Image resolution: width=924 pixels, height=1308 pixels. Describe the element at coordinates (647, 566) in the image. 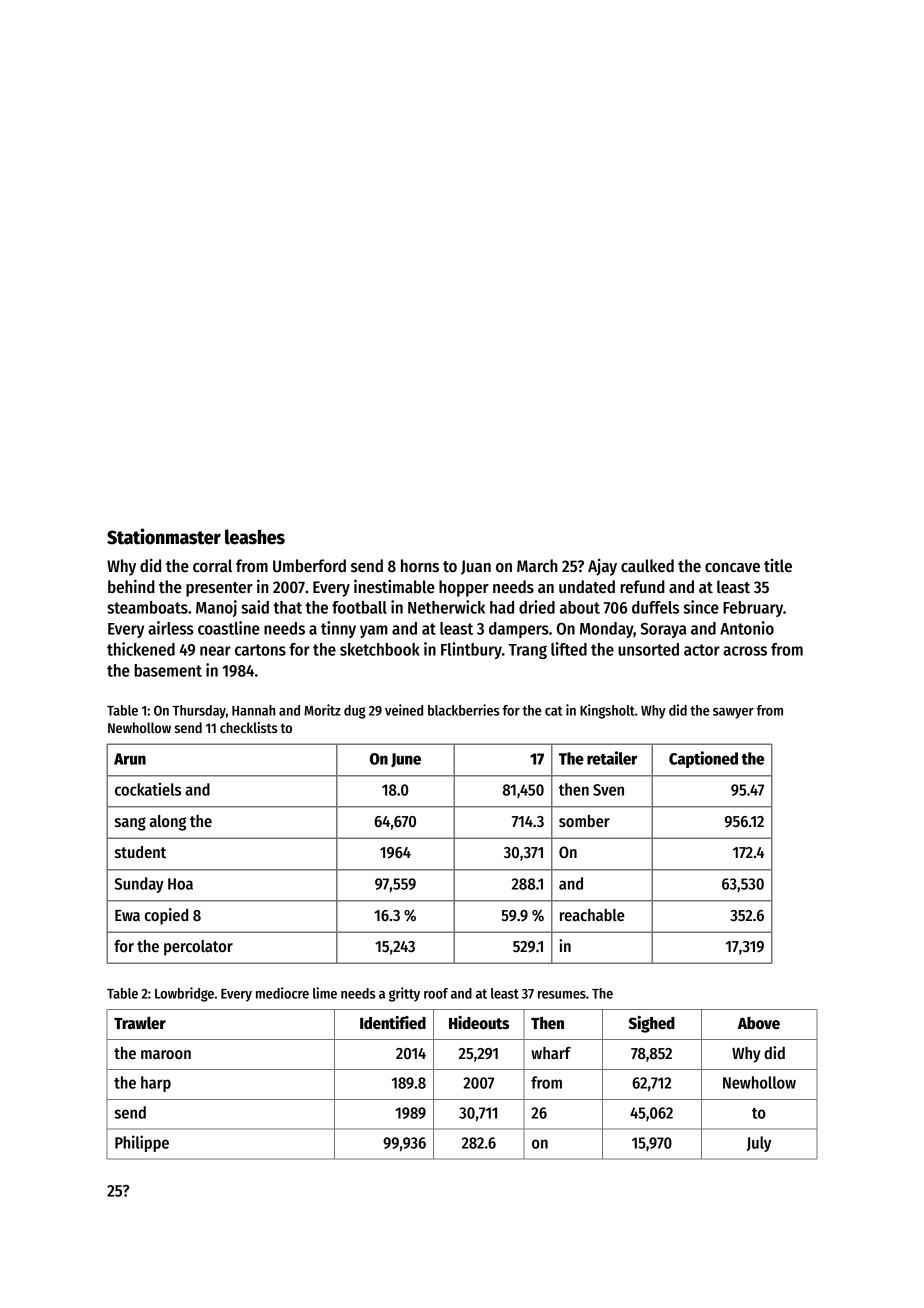

I see `caulked` at that location.
